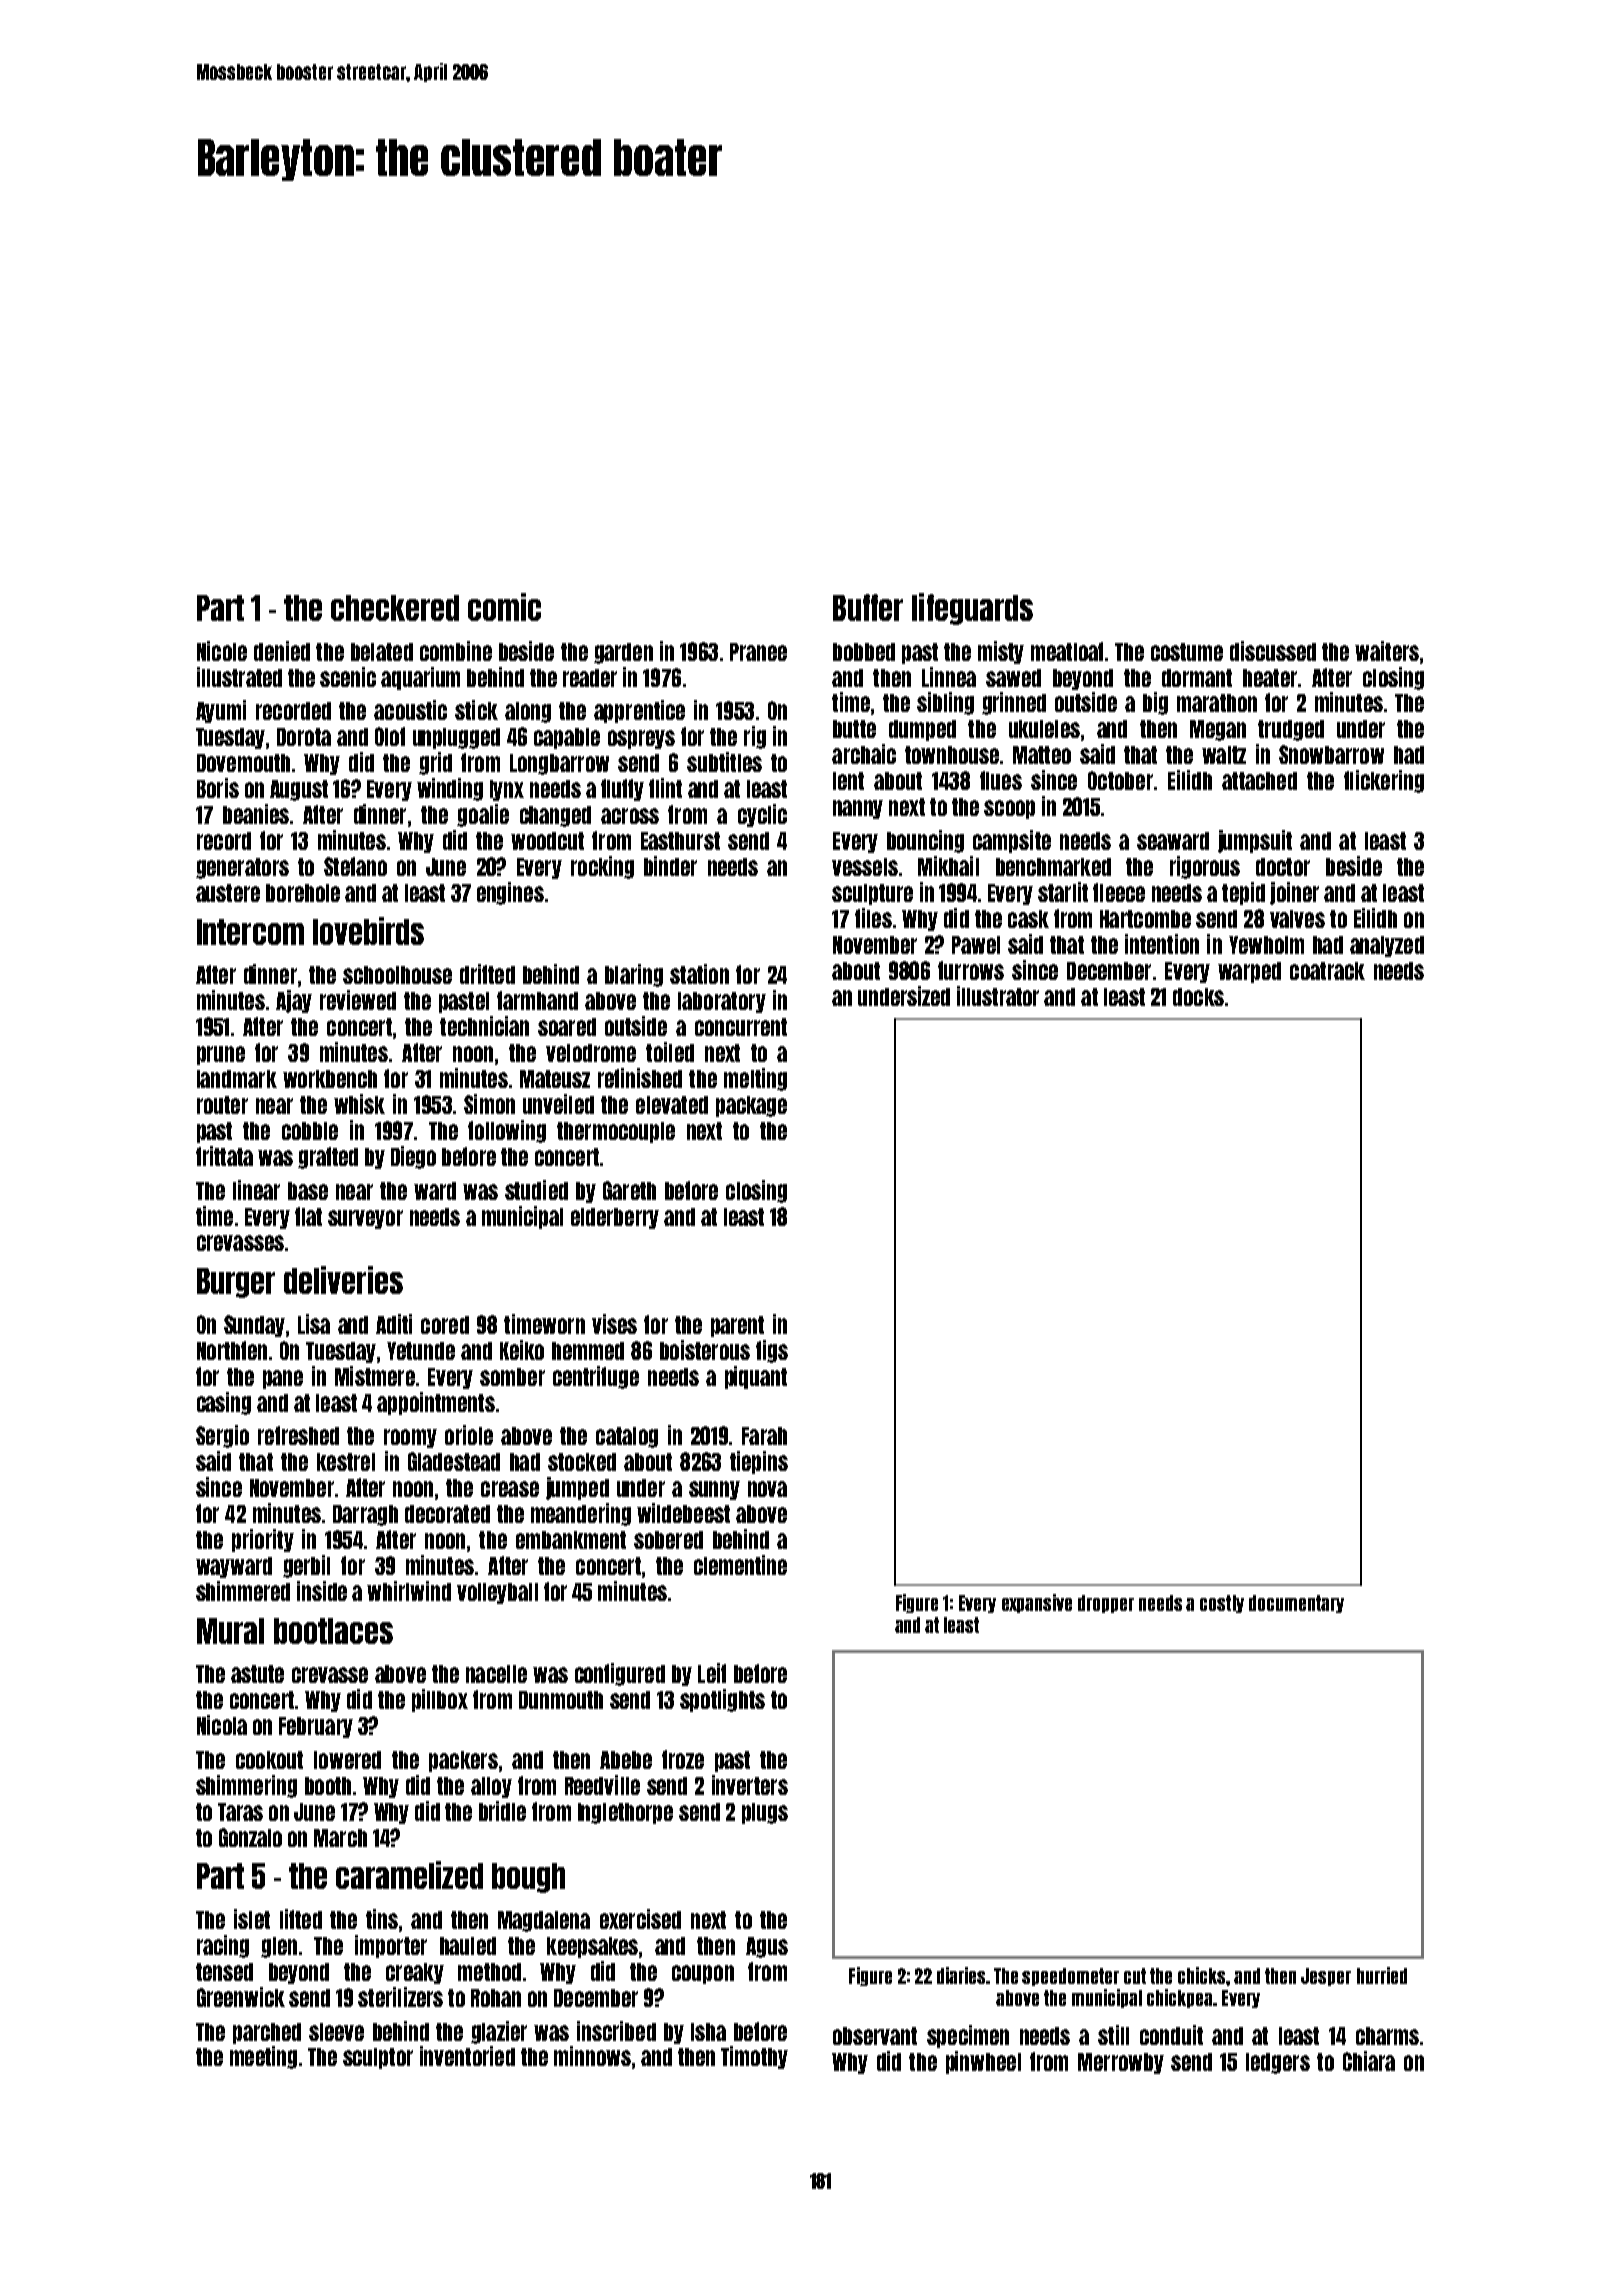  I want to click on package, so click(751, 1106).
